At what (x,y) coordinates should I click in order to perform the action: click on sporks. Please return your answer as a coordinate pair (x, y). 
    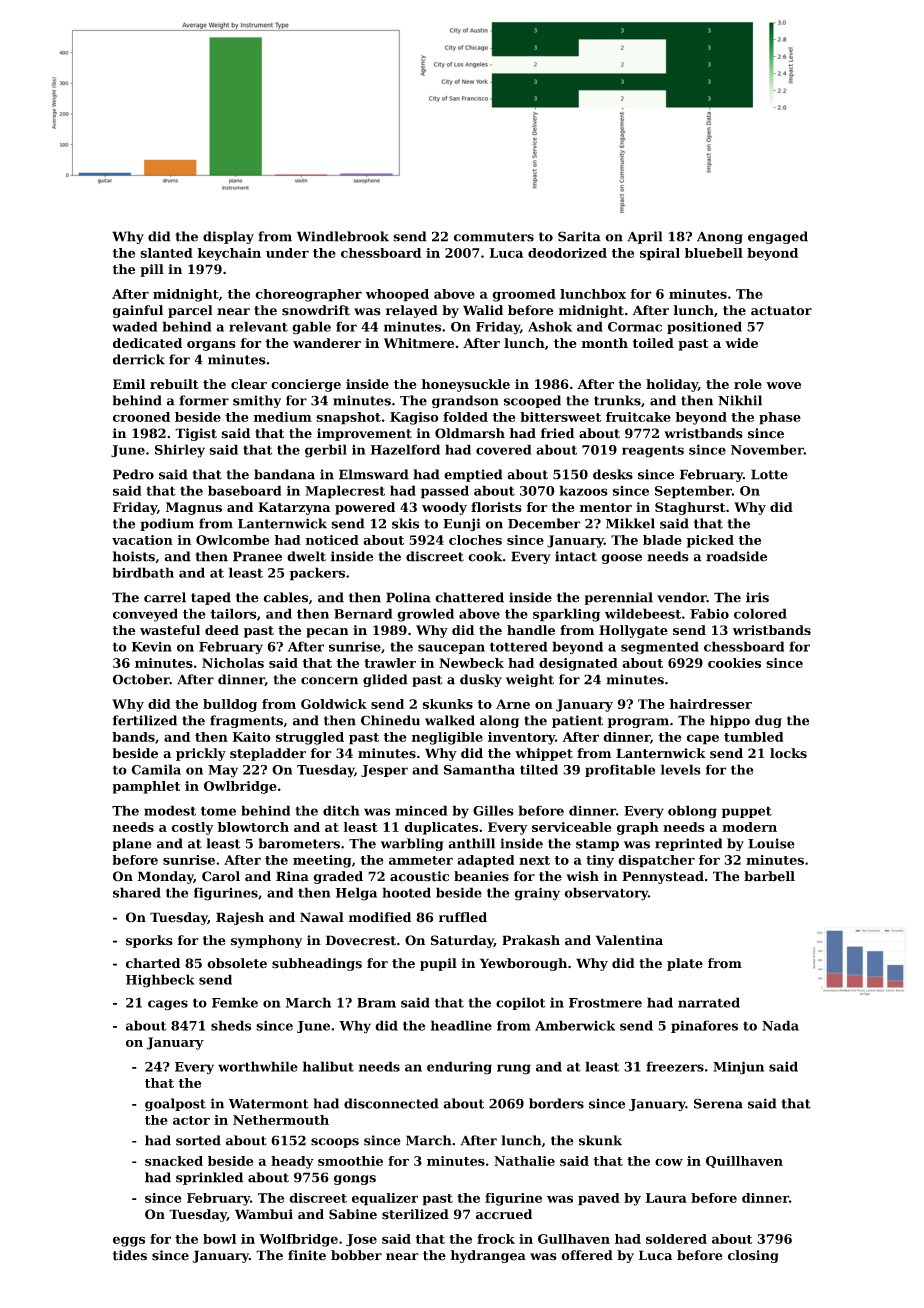
    Looking at the image, I should click on (149, 941).
